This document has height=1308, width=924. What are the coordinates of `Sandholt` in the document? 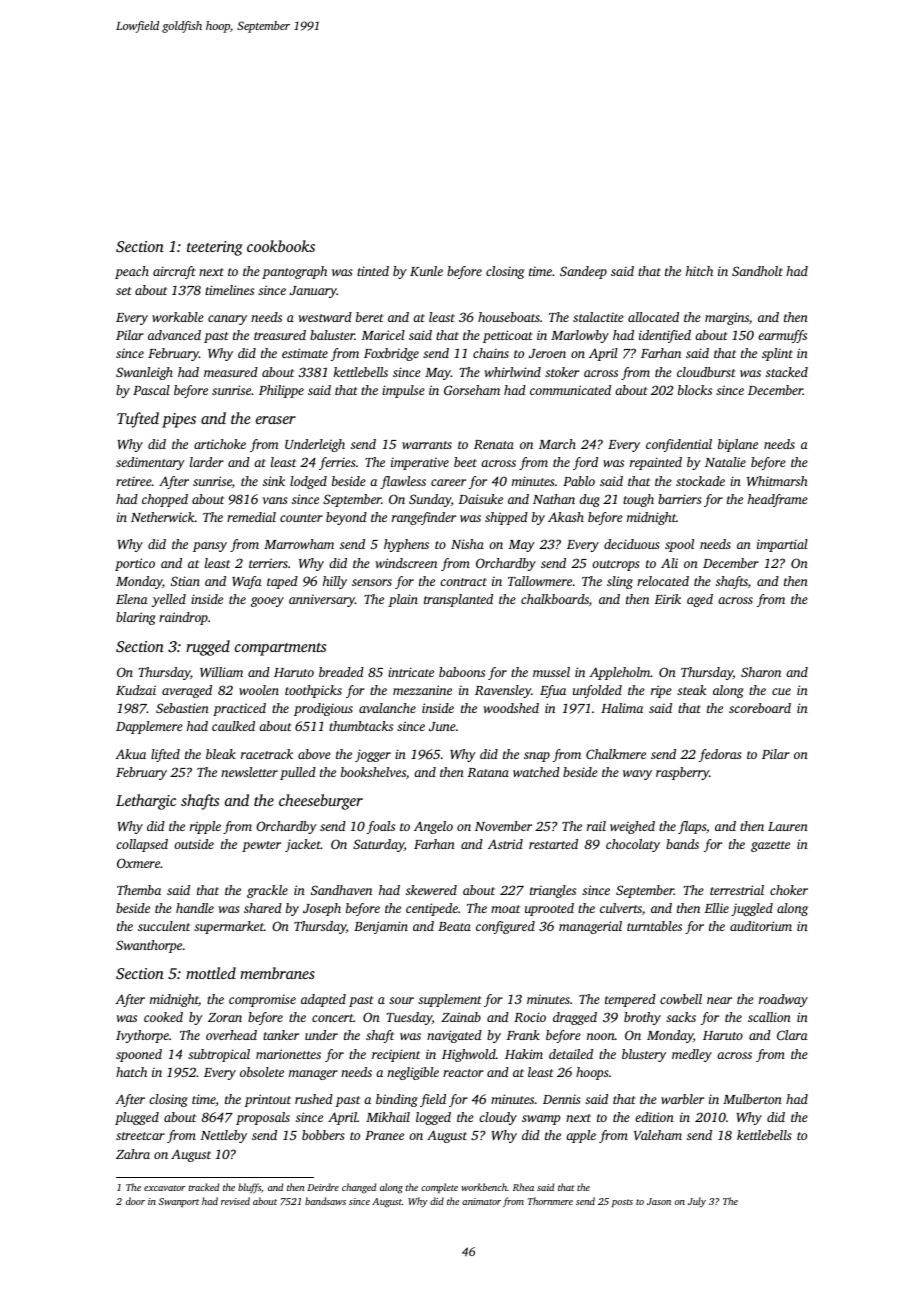 It's located at (757, 271).
